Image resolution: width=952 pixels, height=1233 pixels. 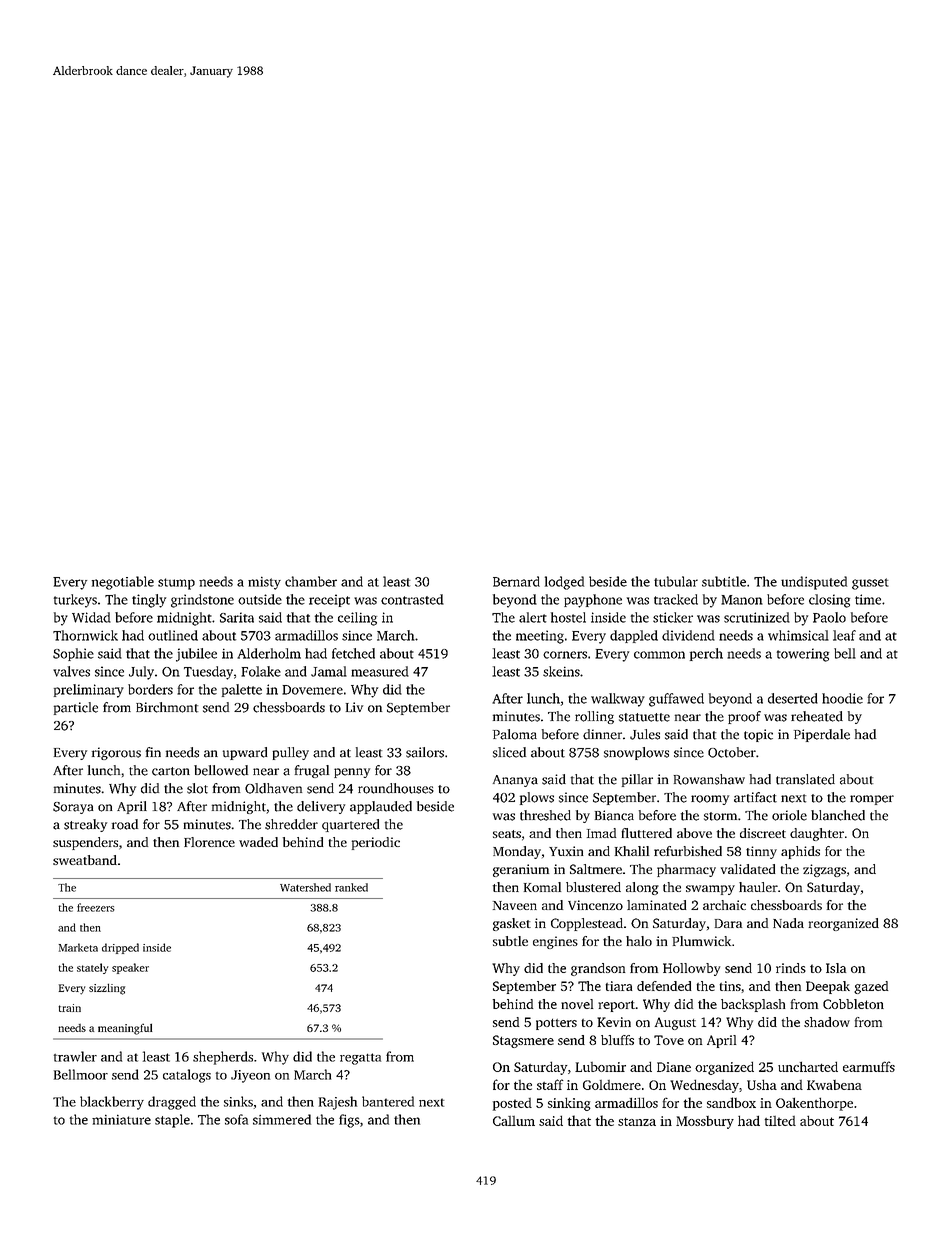 I want to click on closing, so click(x=829, y=601).
